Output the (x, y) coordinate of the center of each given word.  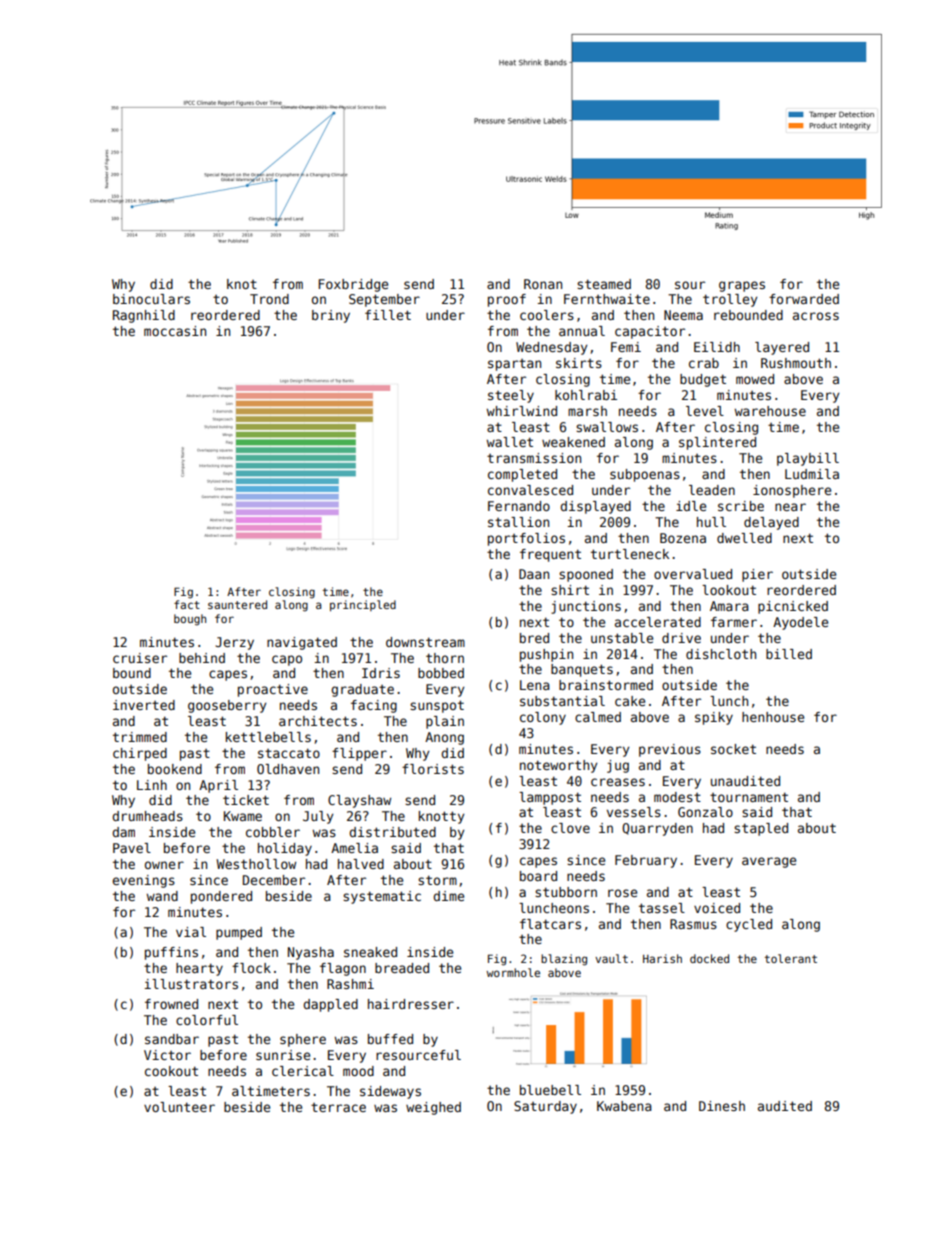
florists (433, 769)
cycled (749, 925)
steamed (604, 284)
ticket (246, 800)
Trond (269, 299)
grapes (742, 286)
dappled (330, 1005)
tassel (662, 908)
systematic (382, 897)
